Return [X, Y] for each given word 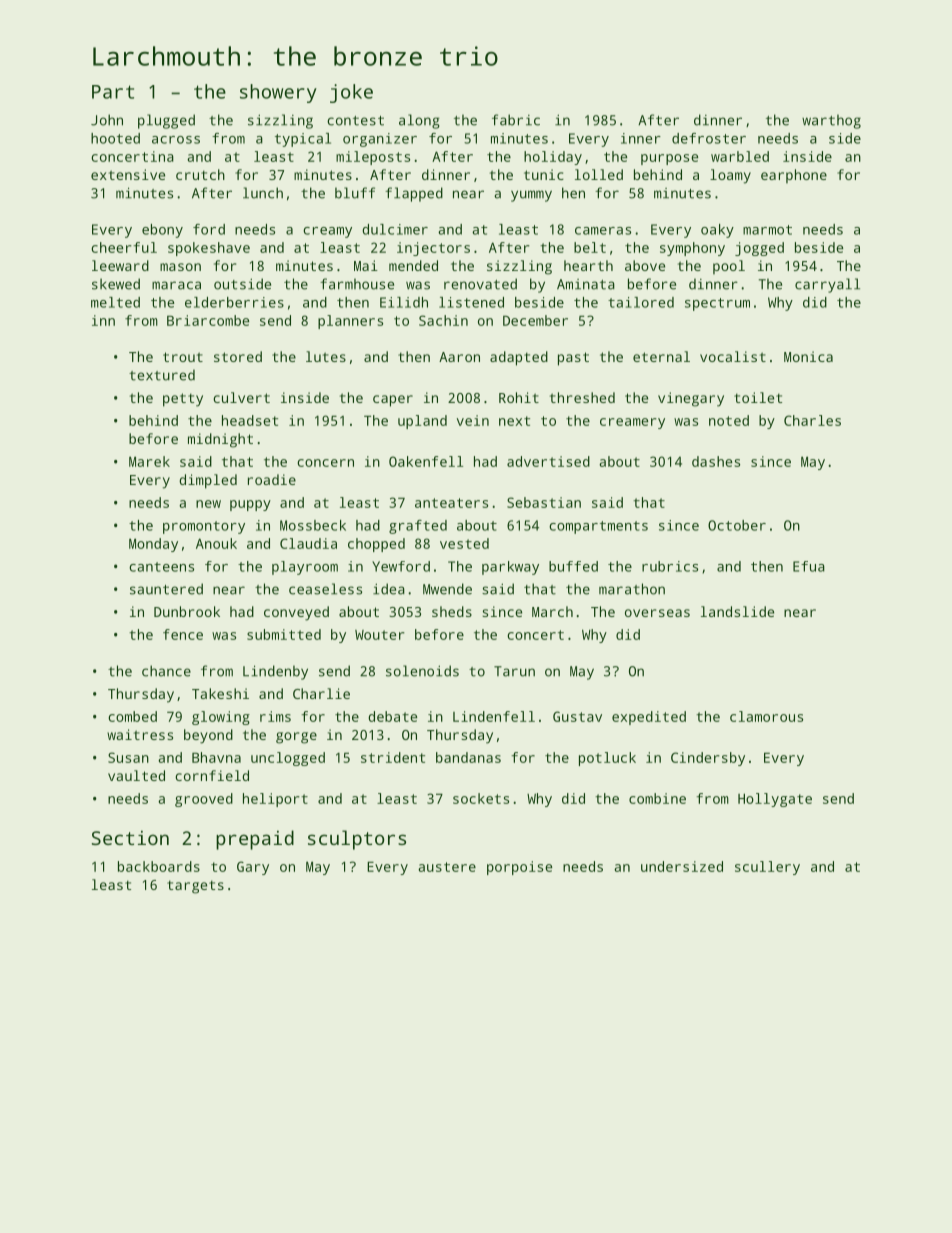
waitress [140, 734]
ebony [162, 231]
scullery [767, 868]
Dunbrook [187, 611]
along [419, 121]
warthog [831, 121]
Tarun [514, 671]
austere [447, 867]
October [737, 525]
